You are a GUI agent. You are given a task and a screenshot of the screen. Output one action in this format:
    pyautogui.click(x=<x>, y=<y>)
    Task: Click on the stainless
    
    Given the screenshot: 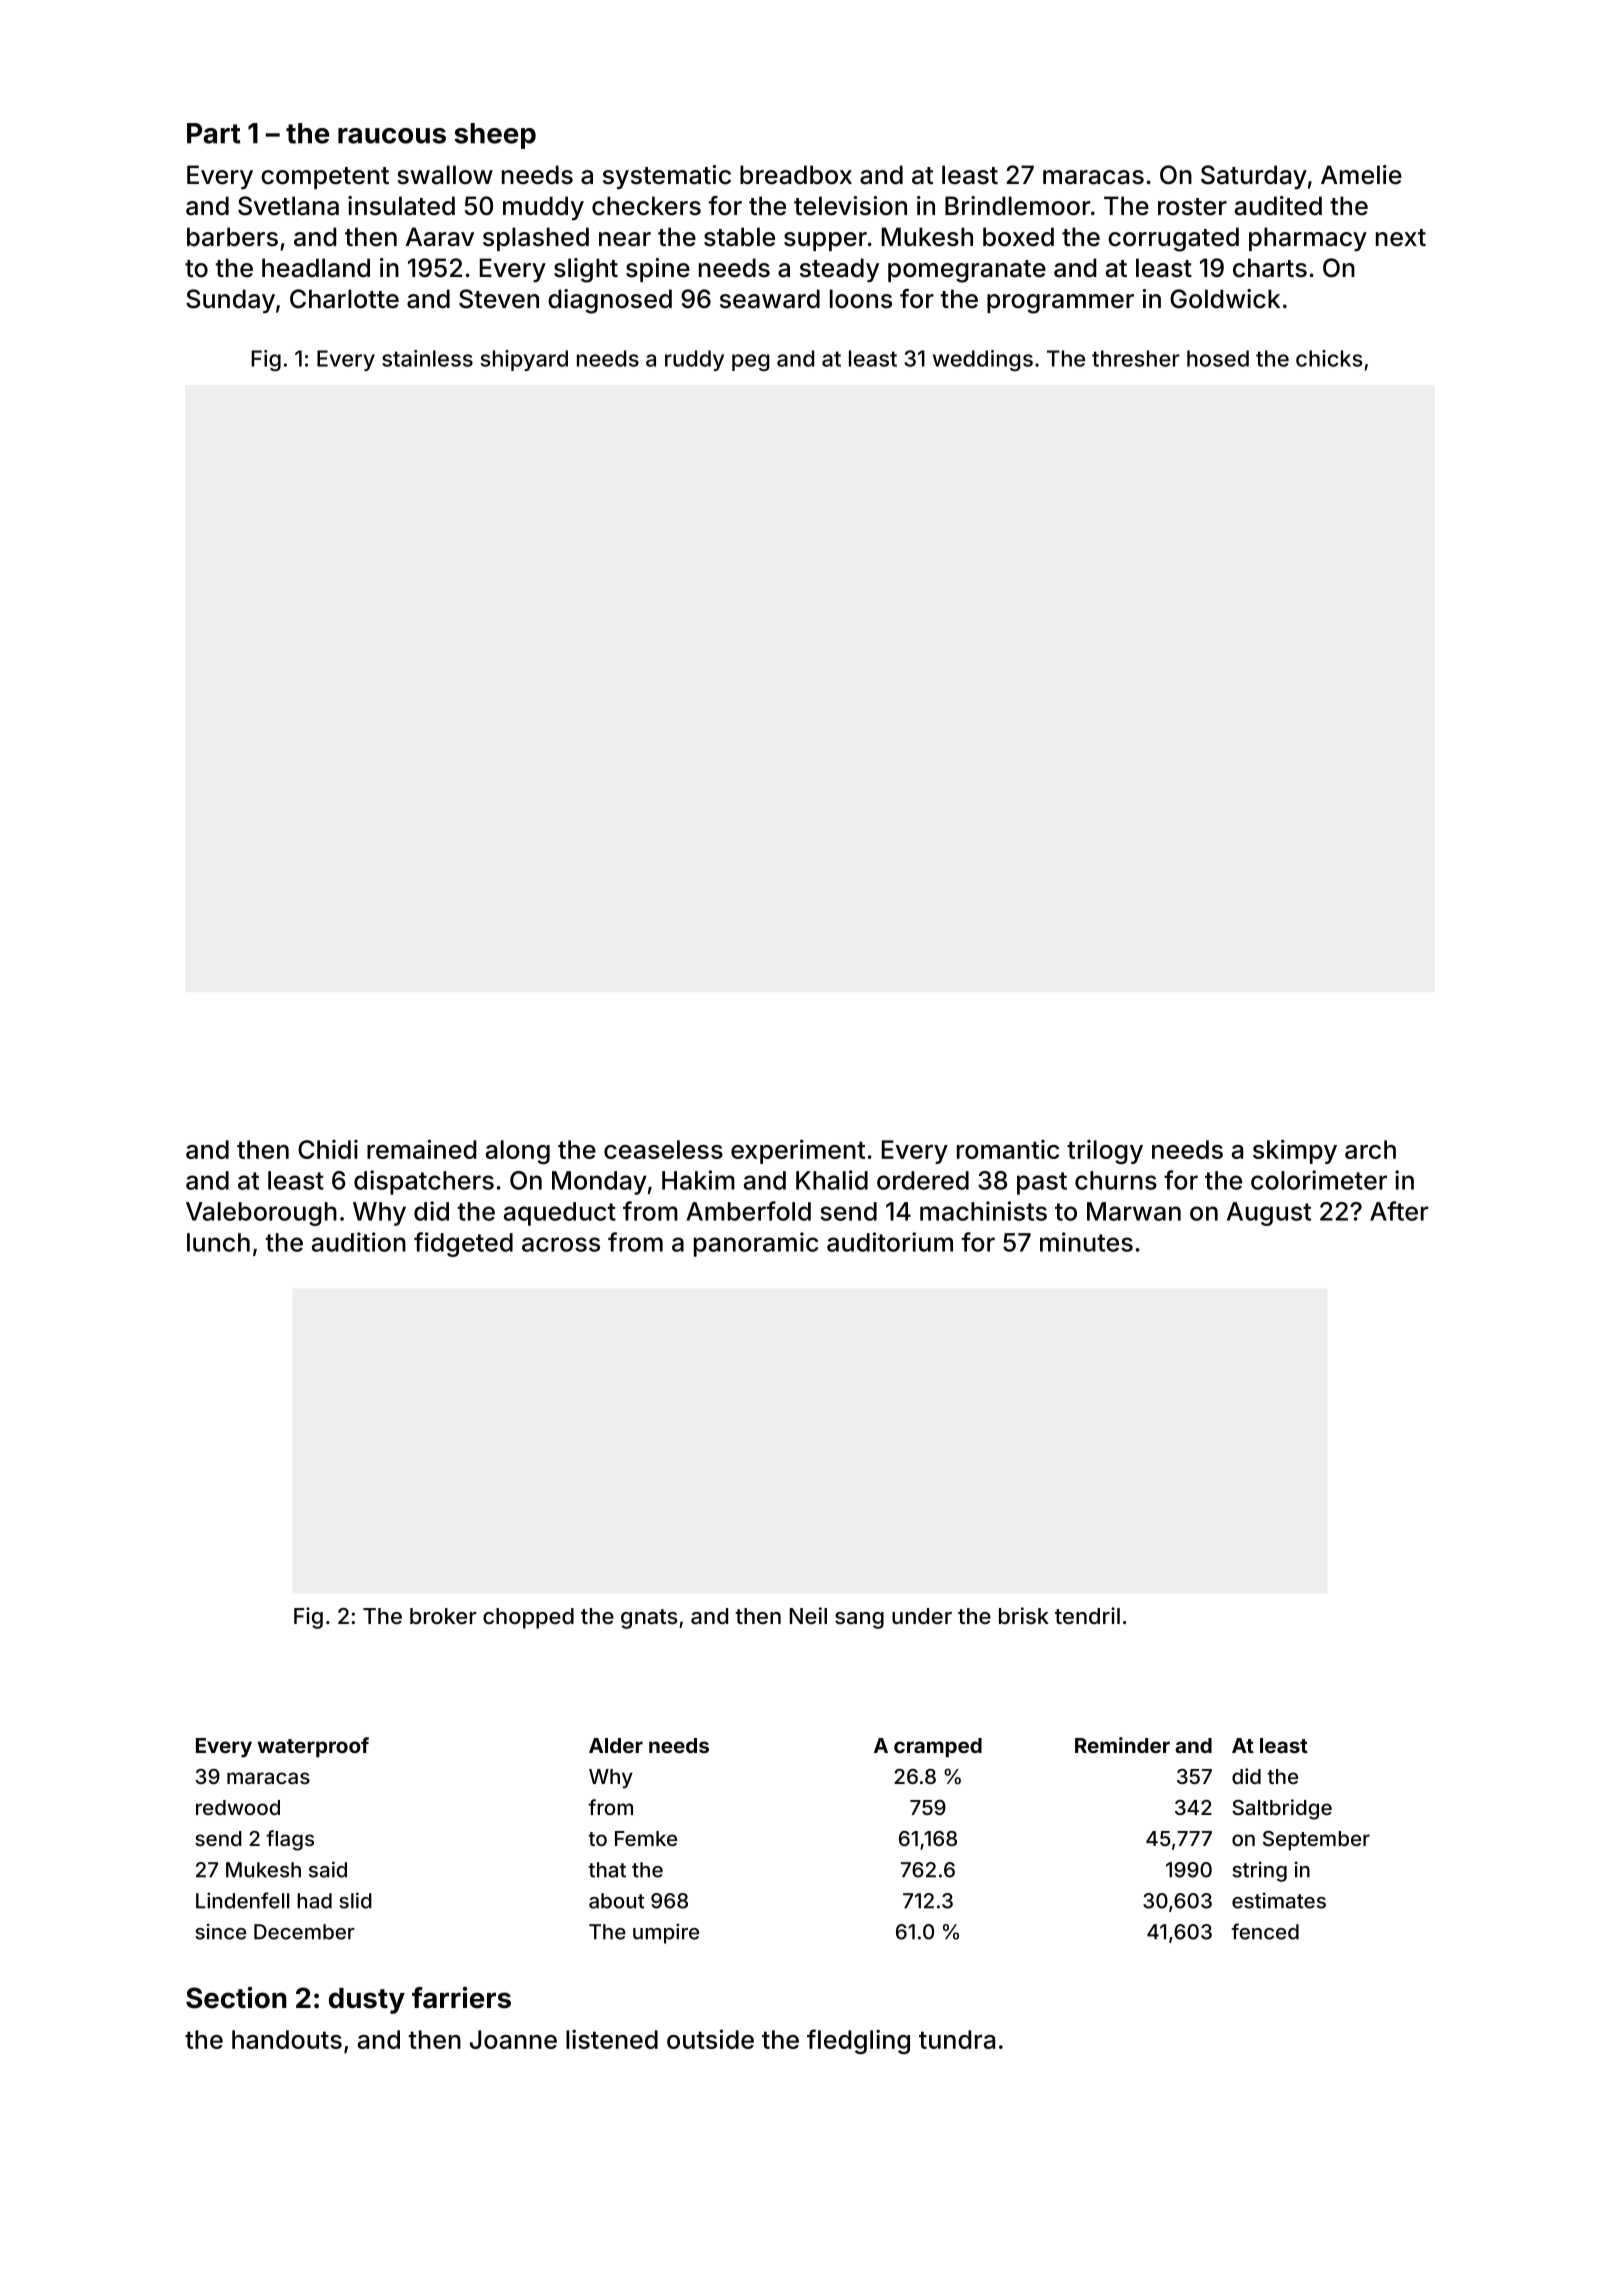 What is the action you would take?
    pyautogui.click(x=427, y=358)
